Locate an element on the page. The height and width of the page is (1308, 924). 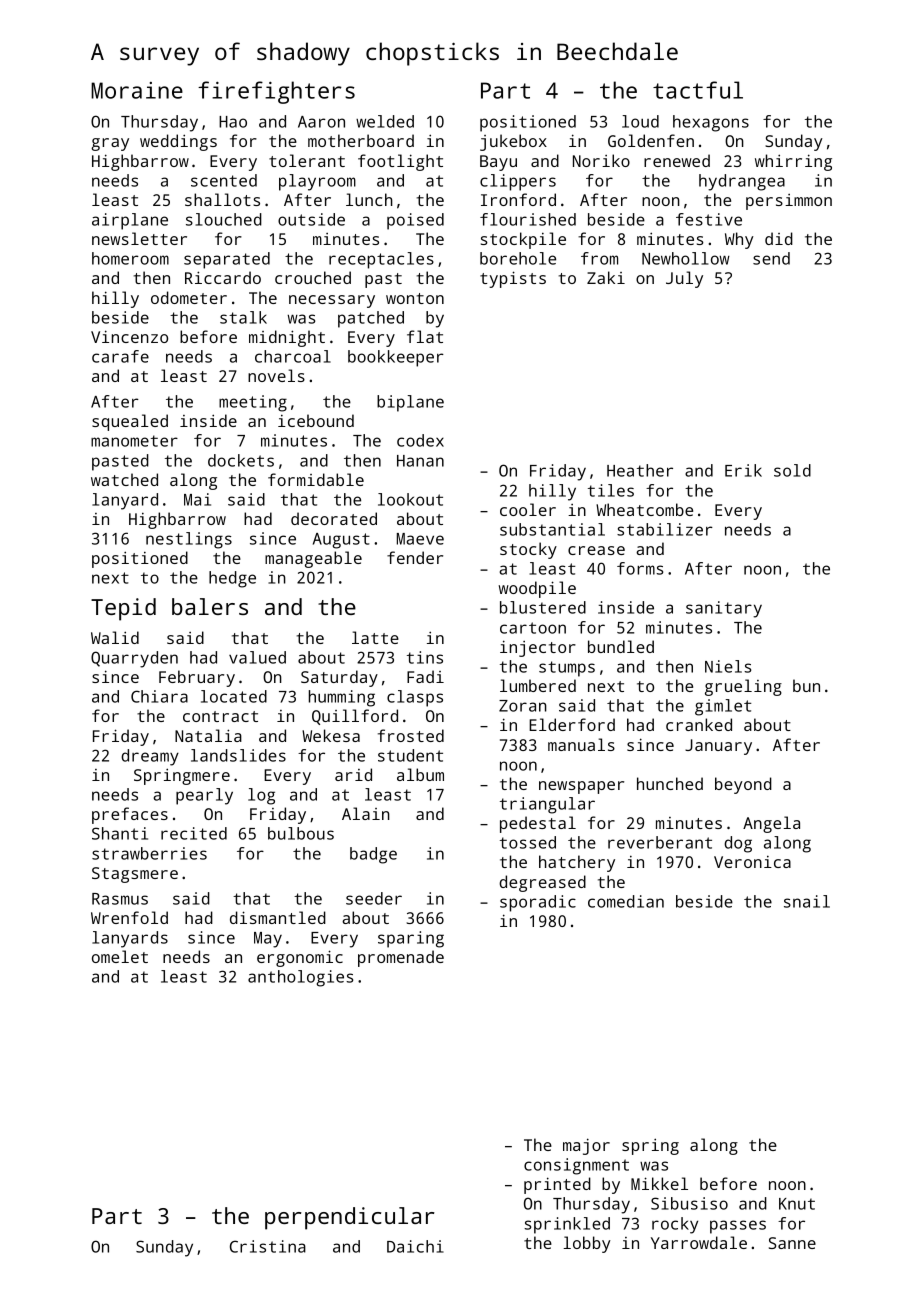
sanitary is located at coordinates (724, 609).
